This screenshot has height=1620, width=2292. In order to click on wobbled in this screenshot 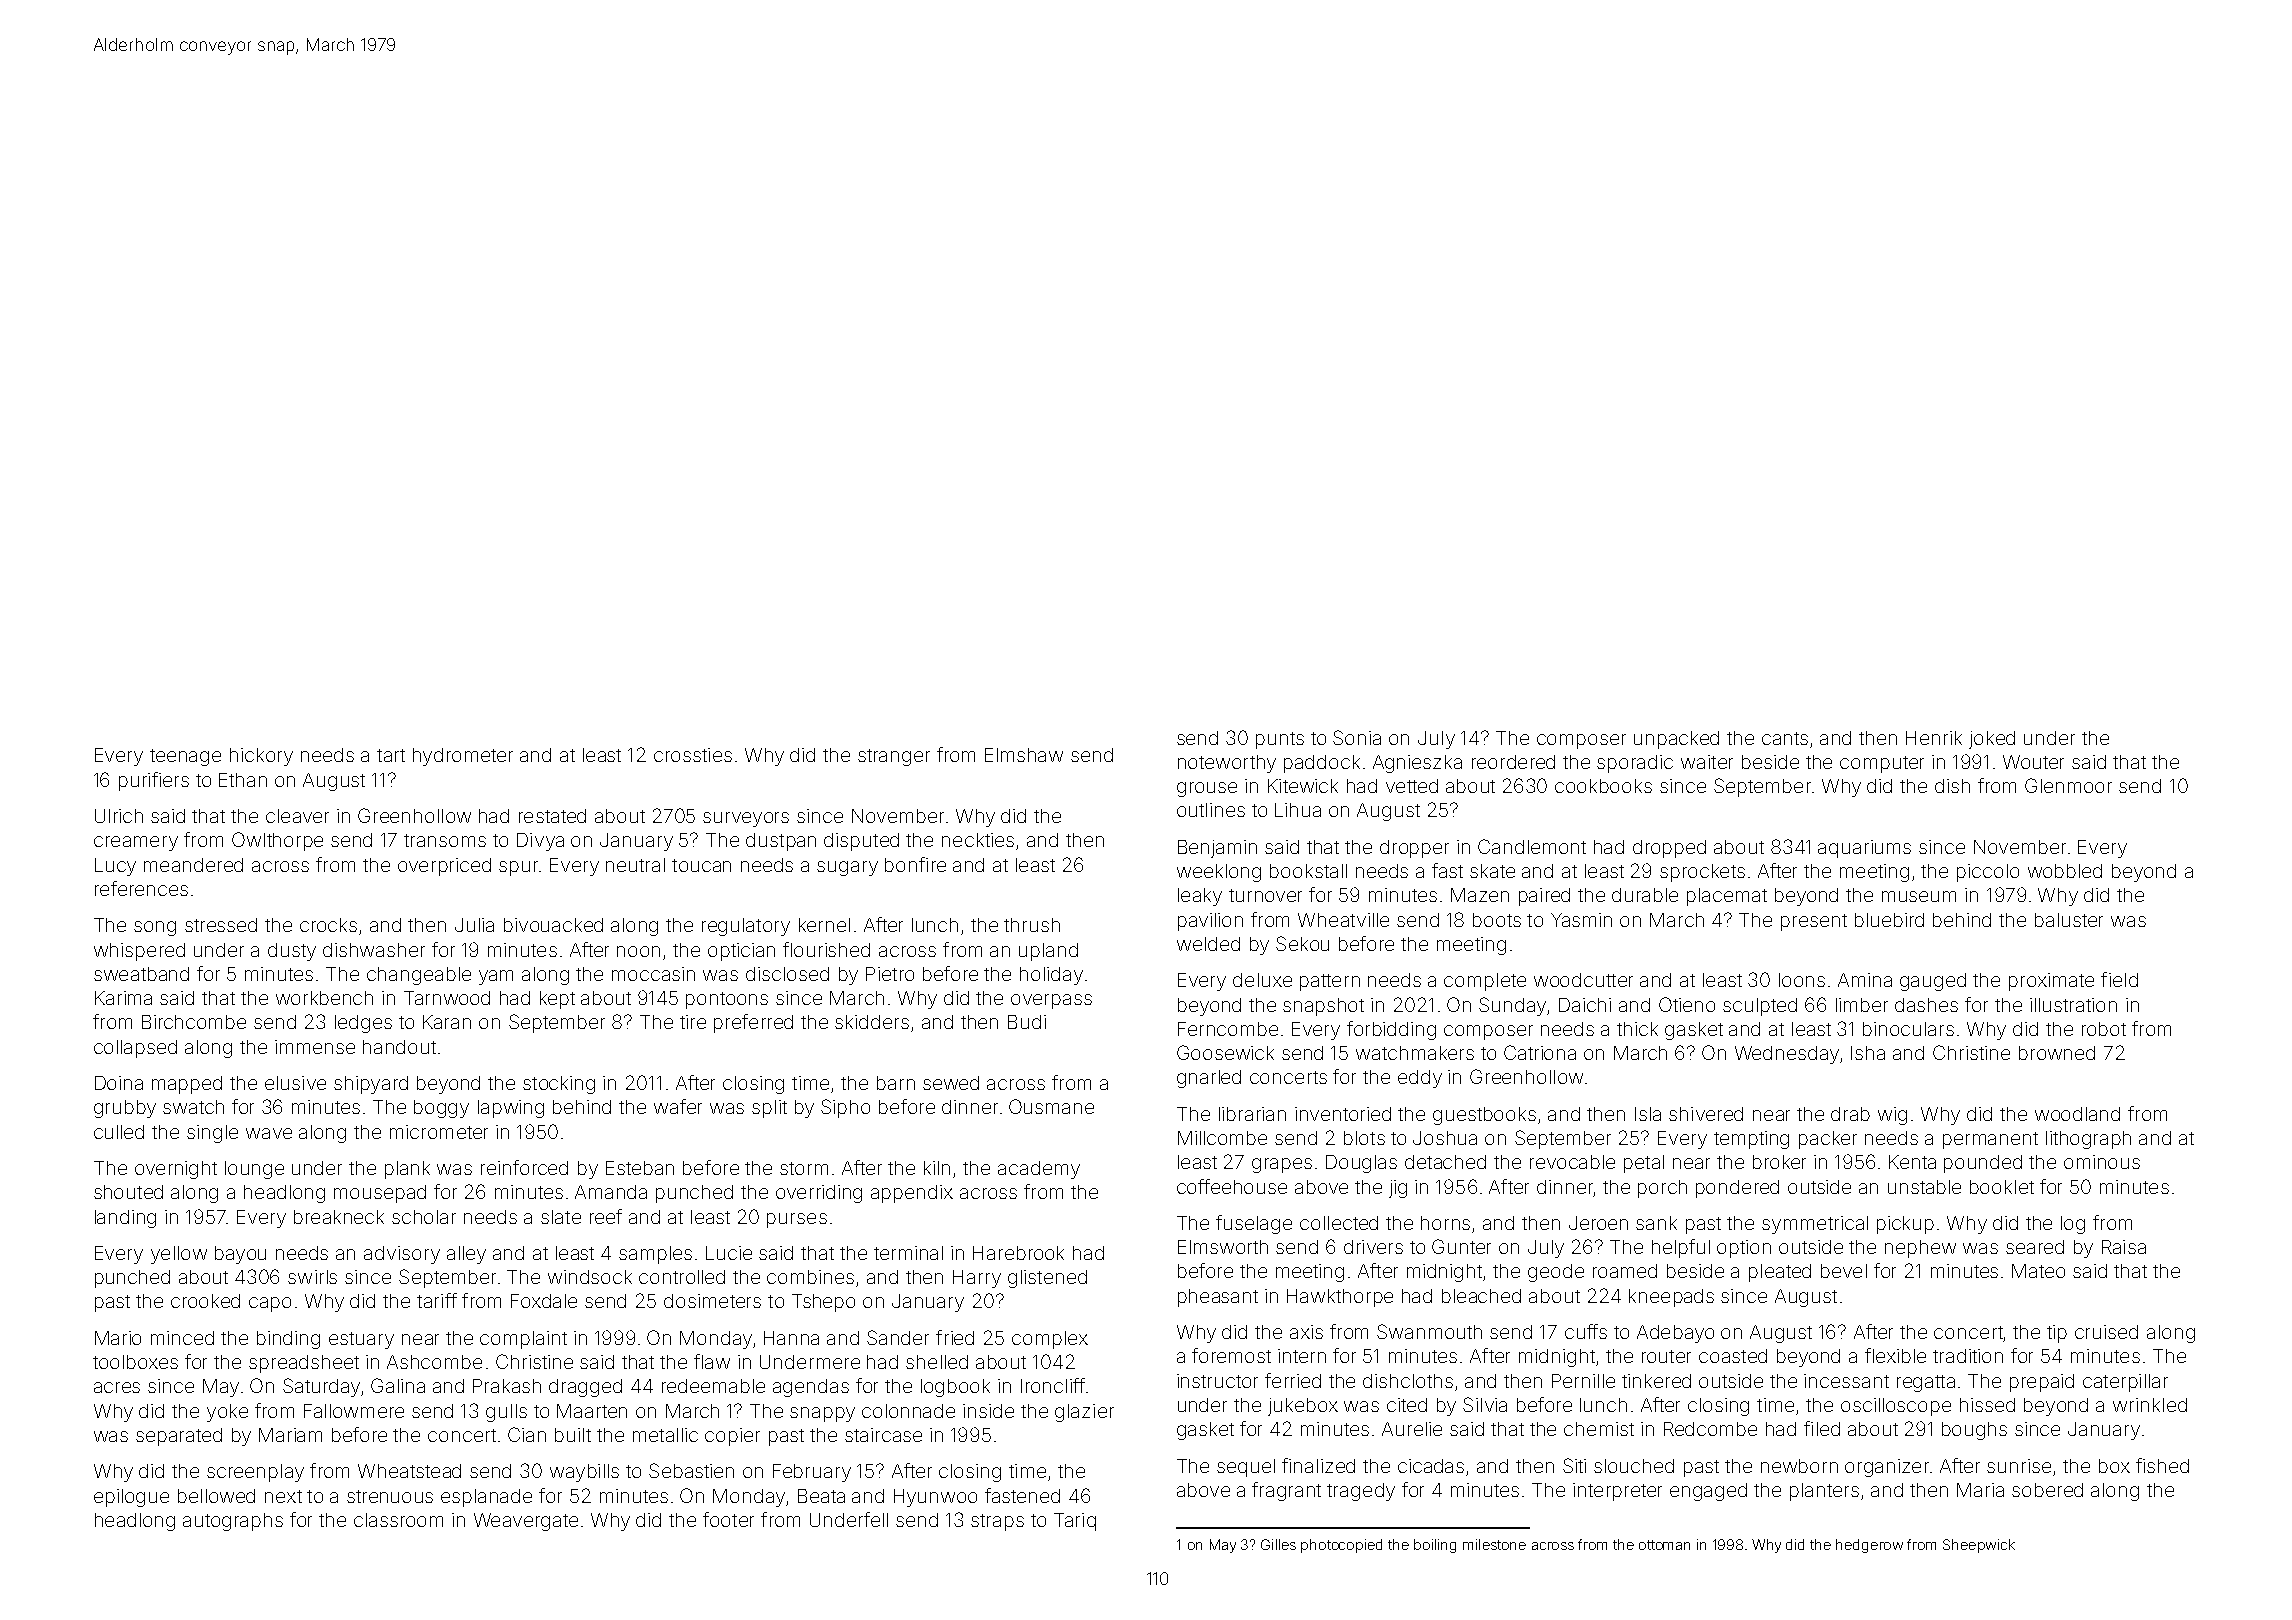, I will do `click(2065, 871)`.
